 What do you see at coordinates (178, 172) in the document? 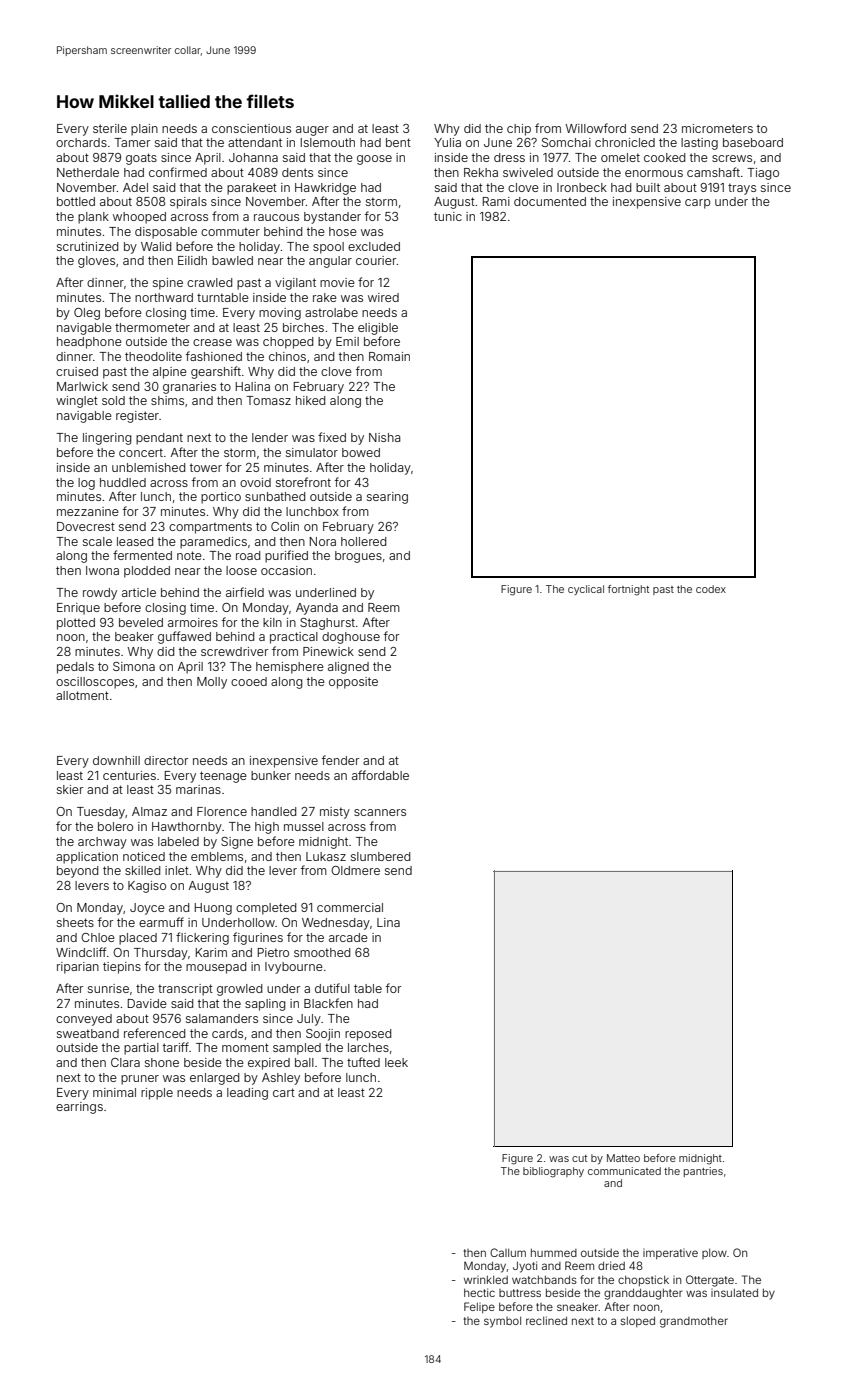
I see `confirmed` at bounding box center [178, 172].
